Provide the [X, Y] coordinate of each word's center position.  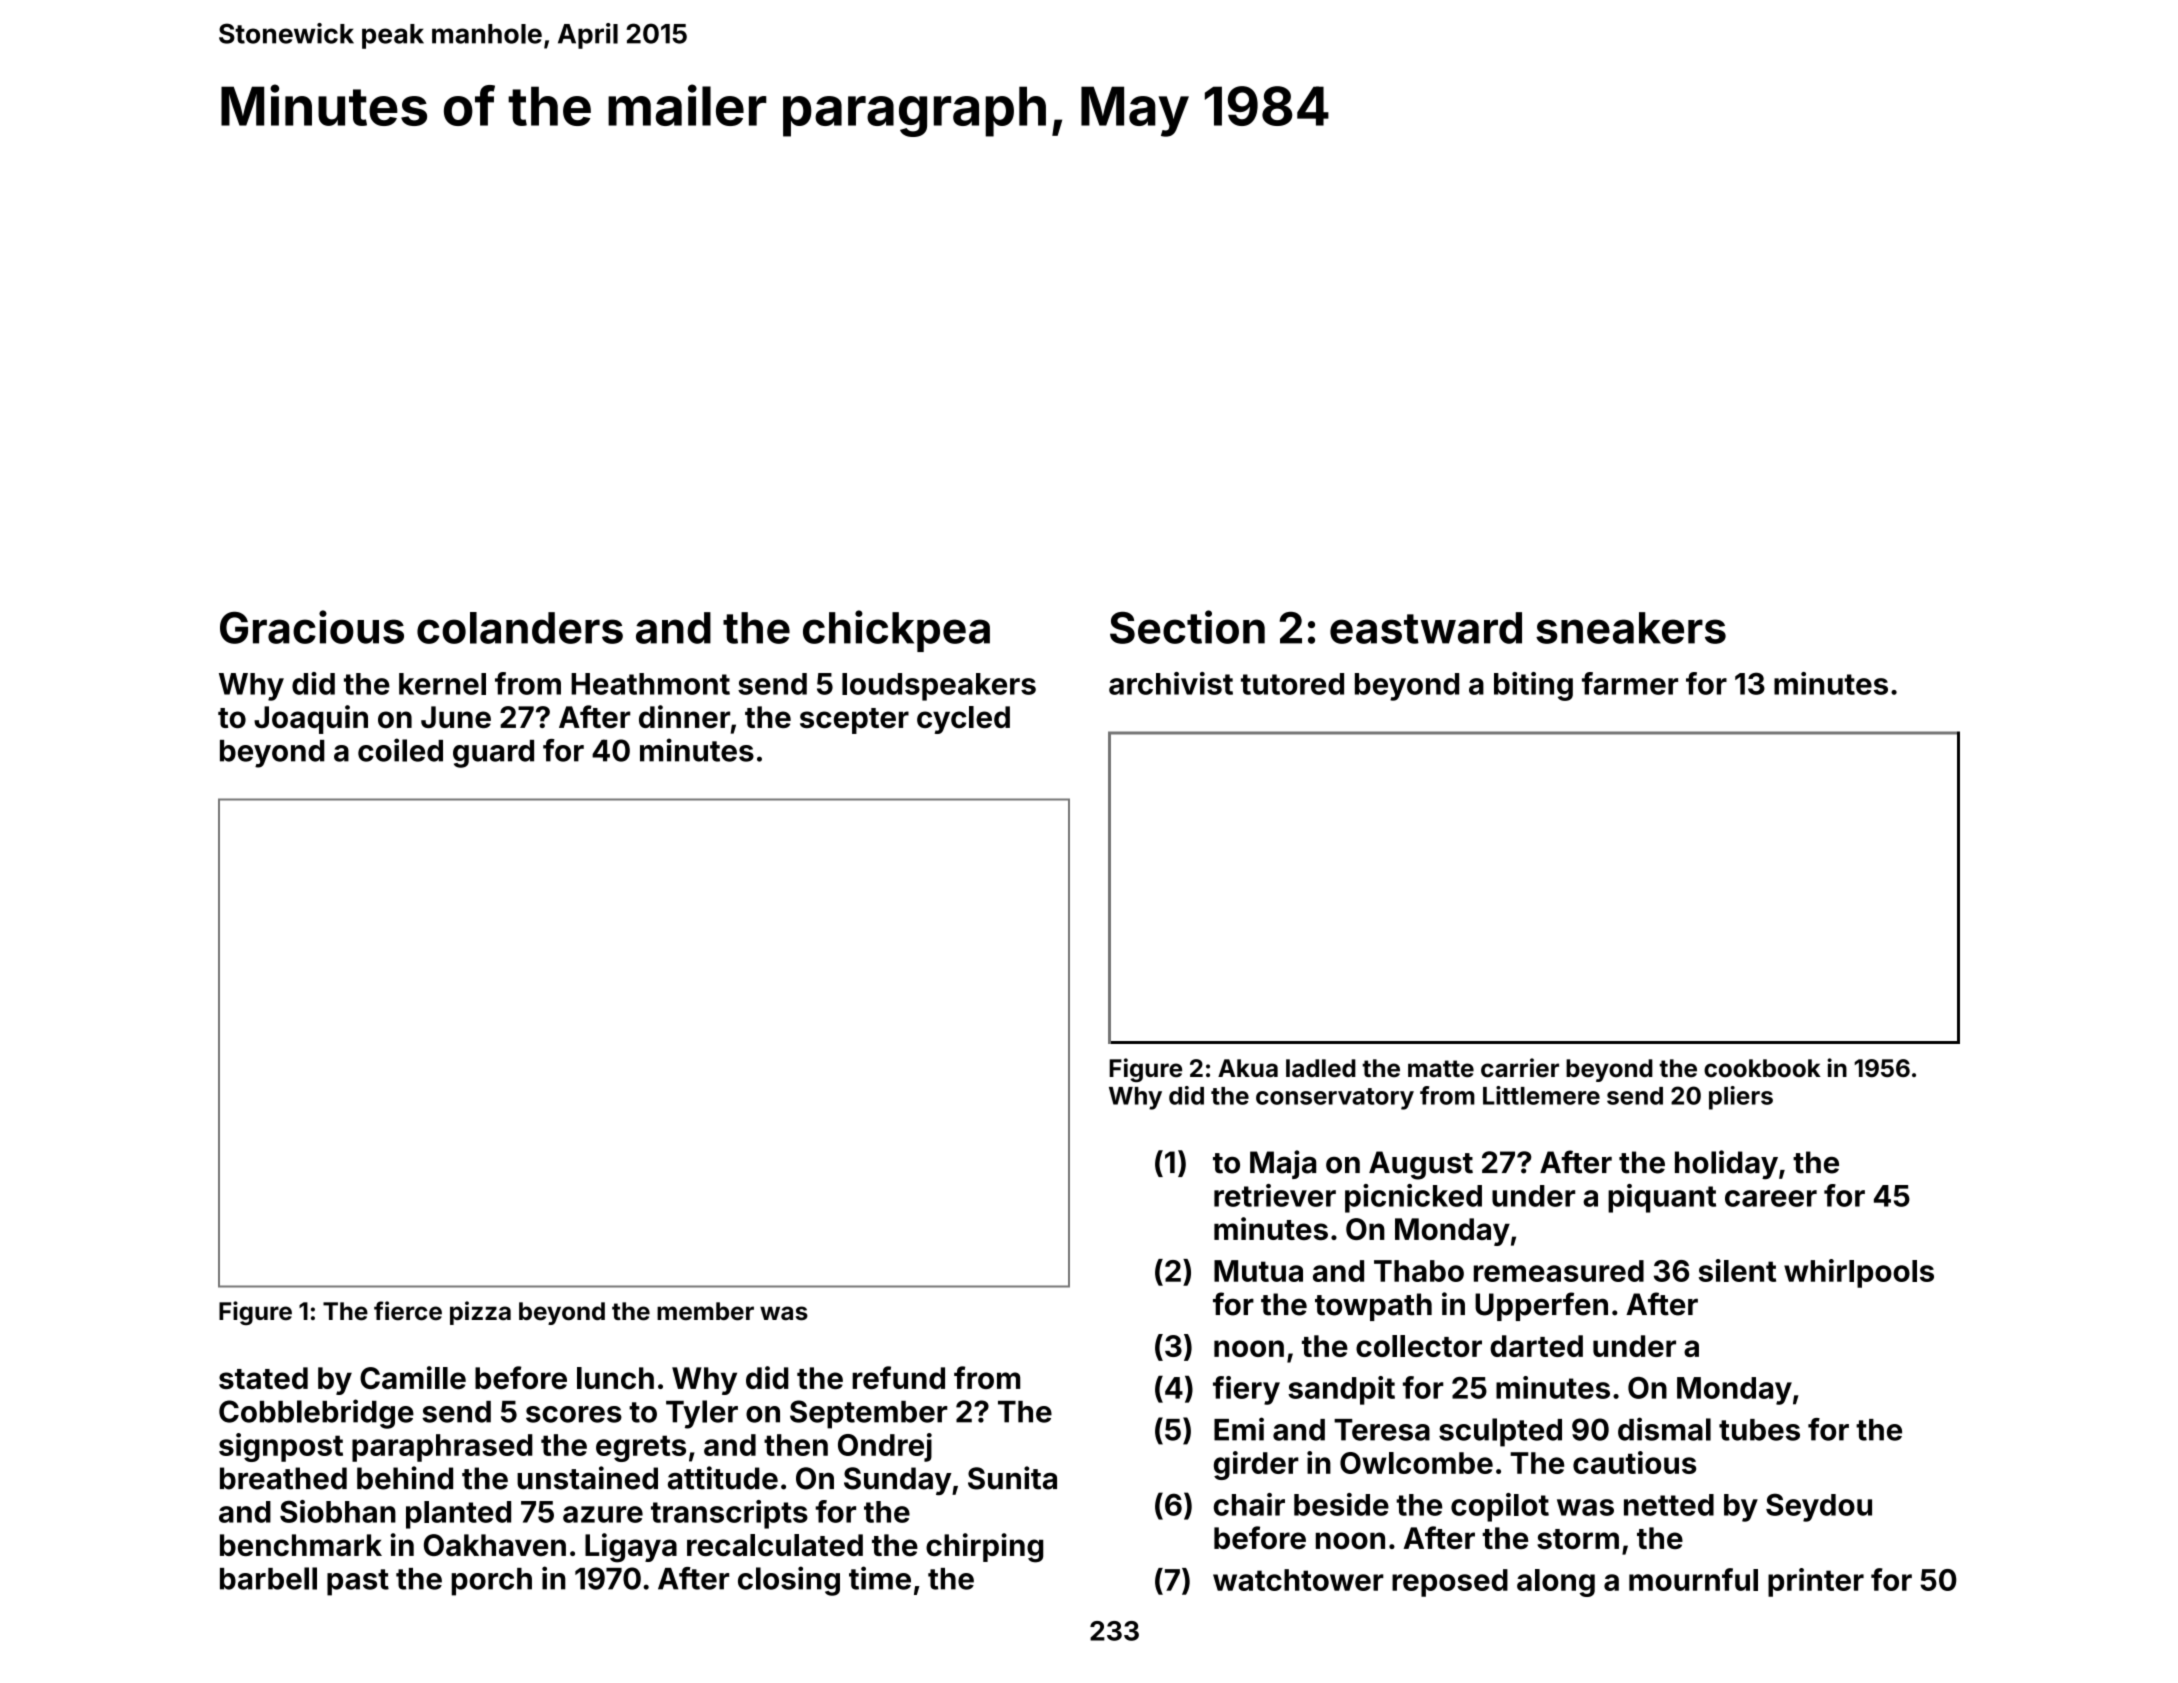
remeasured [1559, 1271]
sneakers [1631, 628]
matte [1441, 1069]
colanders [520, 628]
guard [493, 754]
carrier [1520, 1068]
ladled [1321, 1068]
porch [492, 1582]
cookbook [1762, 1068]
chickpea [896, 631]
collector [1419, 1346]
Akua [1248, 1068]
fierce [408, 1311]
